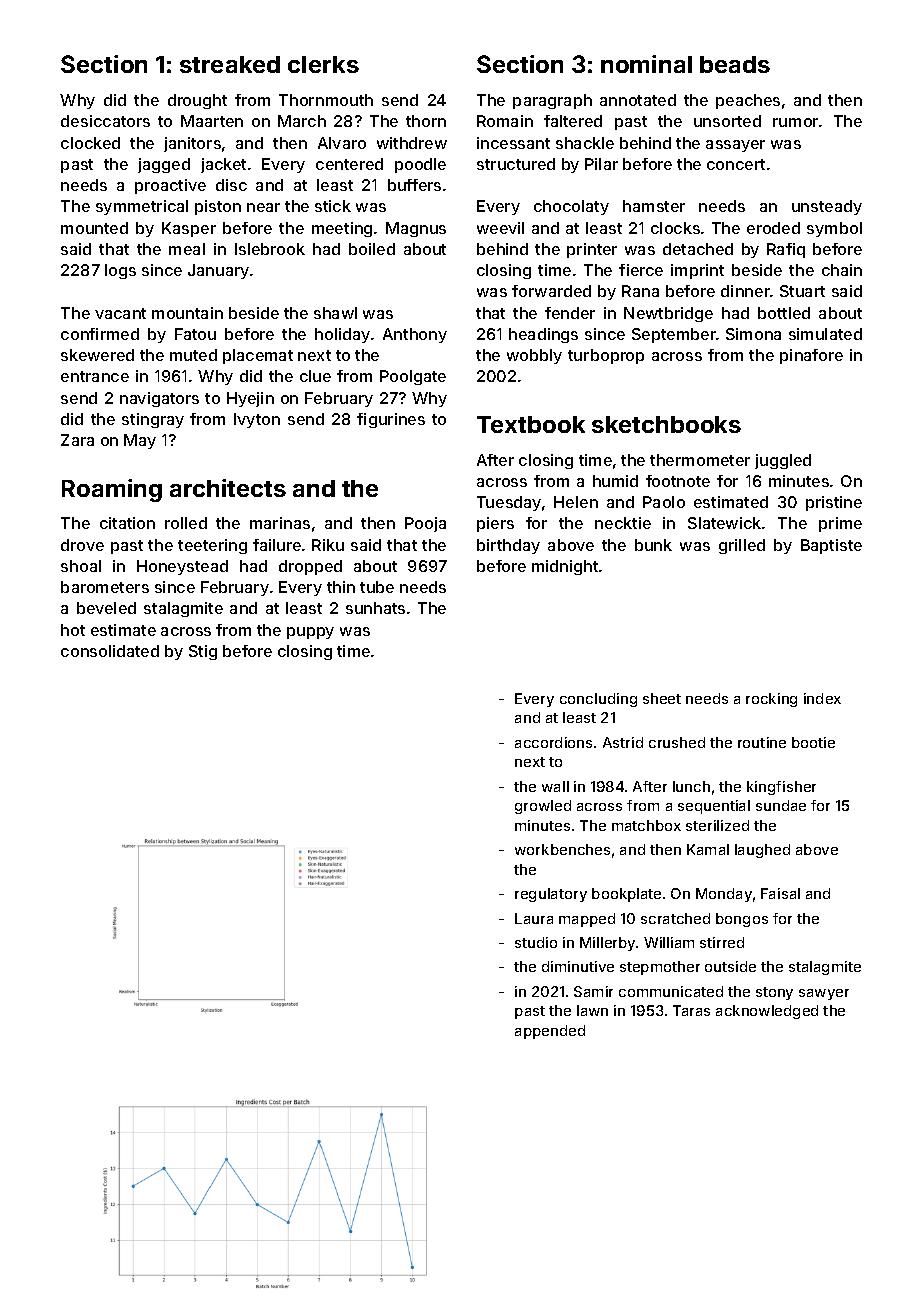 This page has width=924, height=1314. What do you see at coordinates (212, 546) in the page?
I see `teetering` at bounding box center [212, 546].
